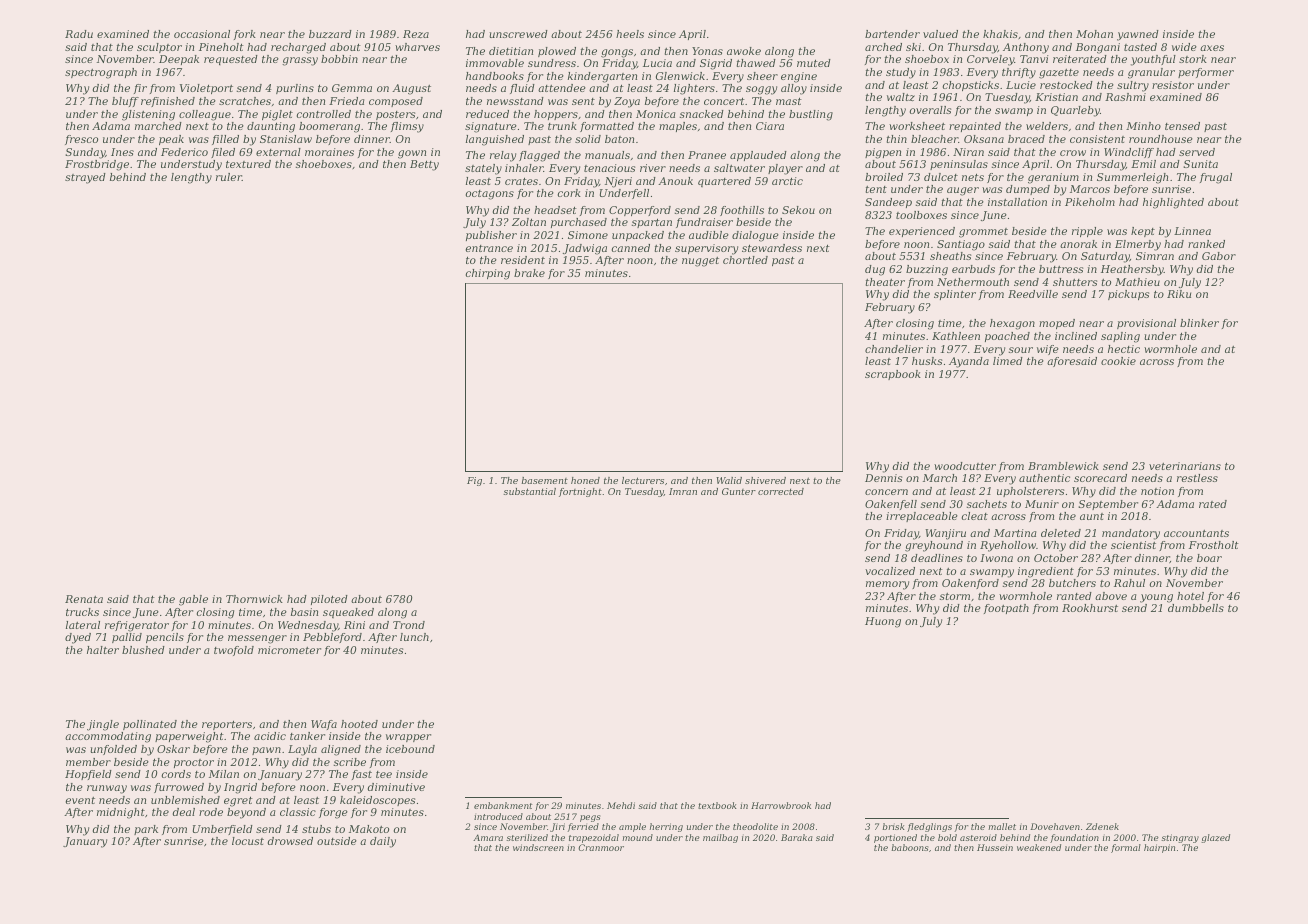 Image resolution: width=1308 pixels, height=924 pixels. What do you see at coordinates (893, 375) in the page?
I see `scrapbook` at bounding box center [893, 375].
